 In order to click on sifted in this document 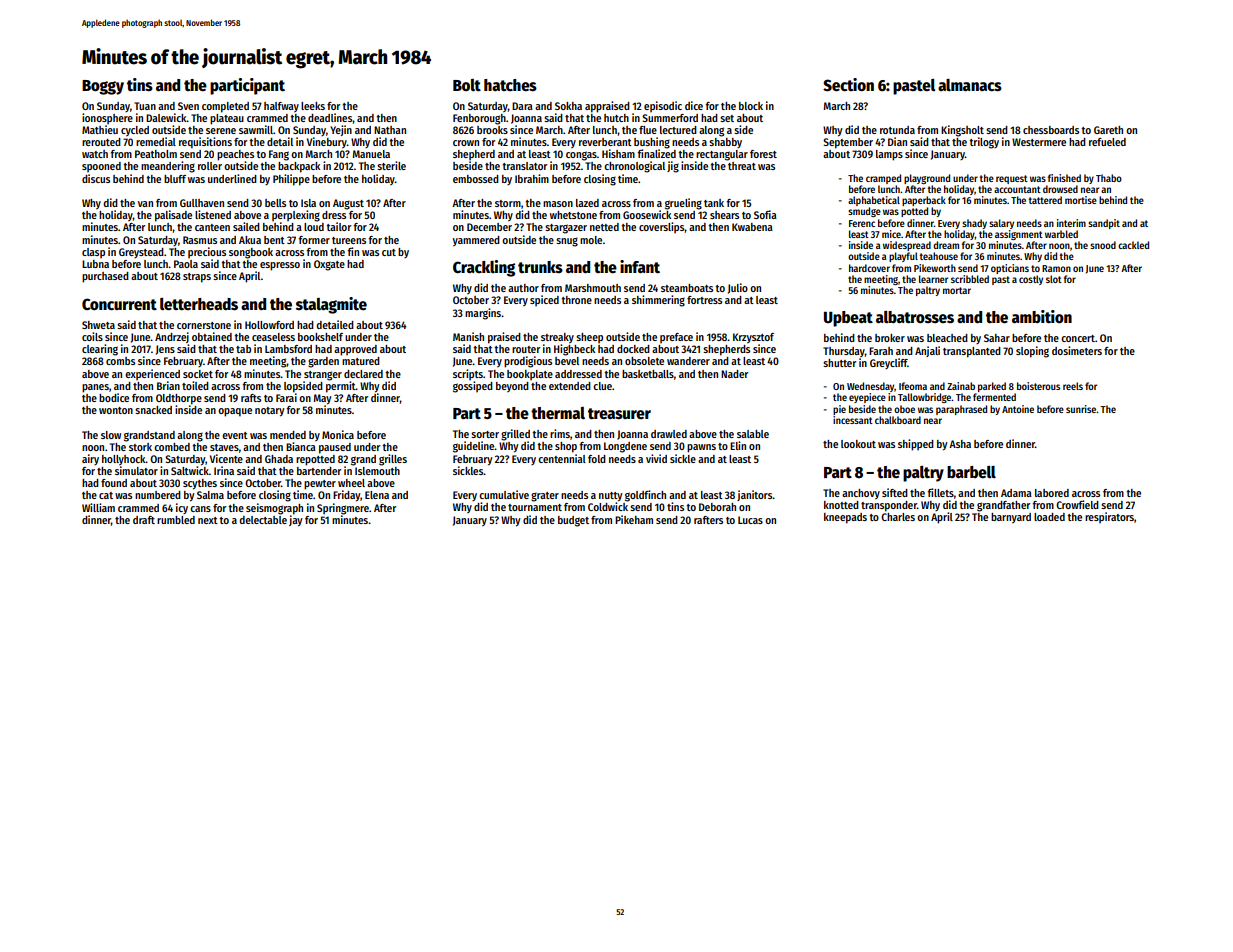, I will do `click(895, 492)`.
